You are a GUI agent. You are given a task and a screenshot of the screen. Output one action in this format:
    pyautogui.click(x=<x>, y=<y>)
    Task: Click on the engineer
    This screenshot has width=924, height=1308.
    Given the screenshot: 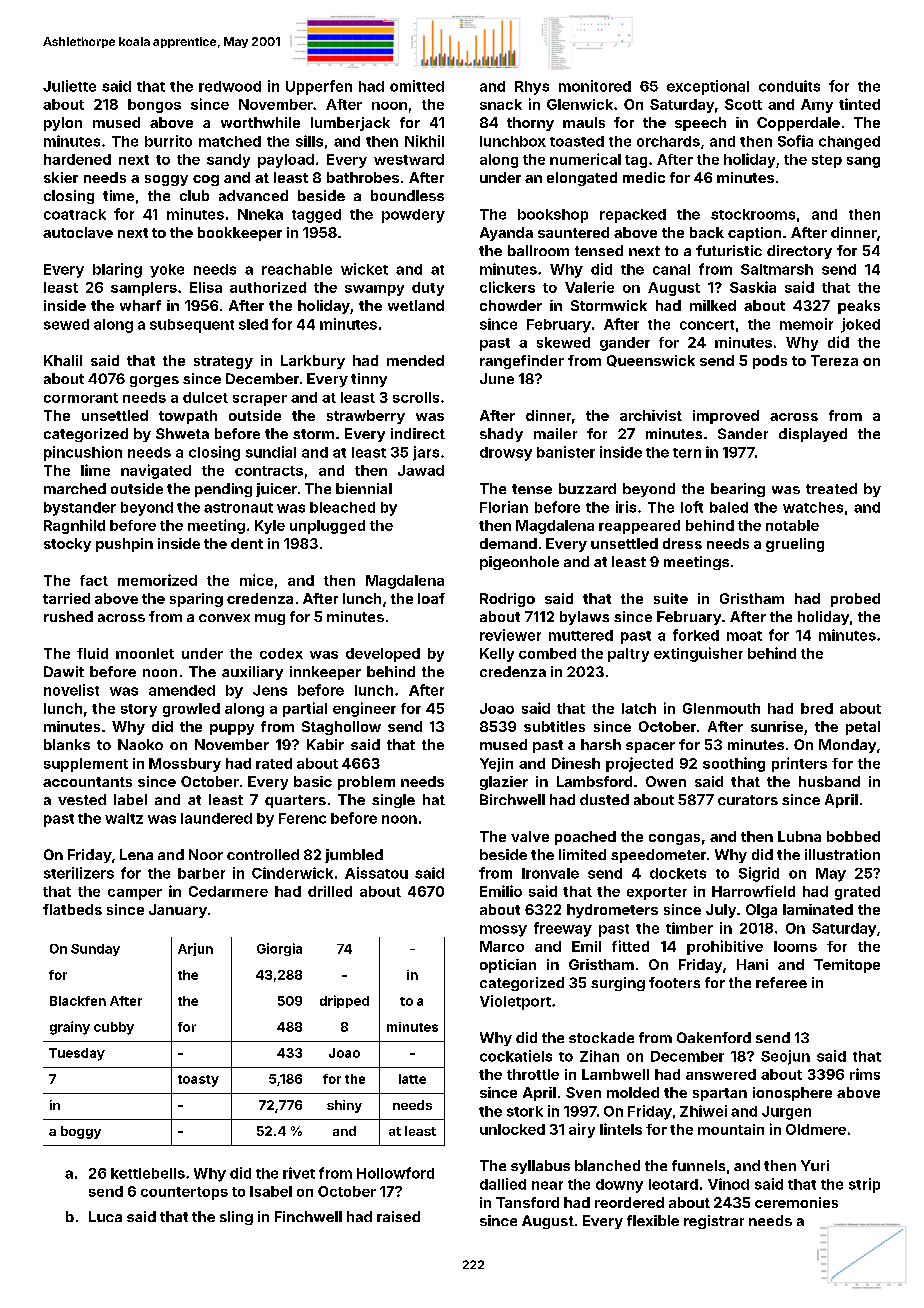 What is the action you would take?
    pyautogui.click(x=364, y=709)
